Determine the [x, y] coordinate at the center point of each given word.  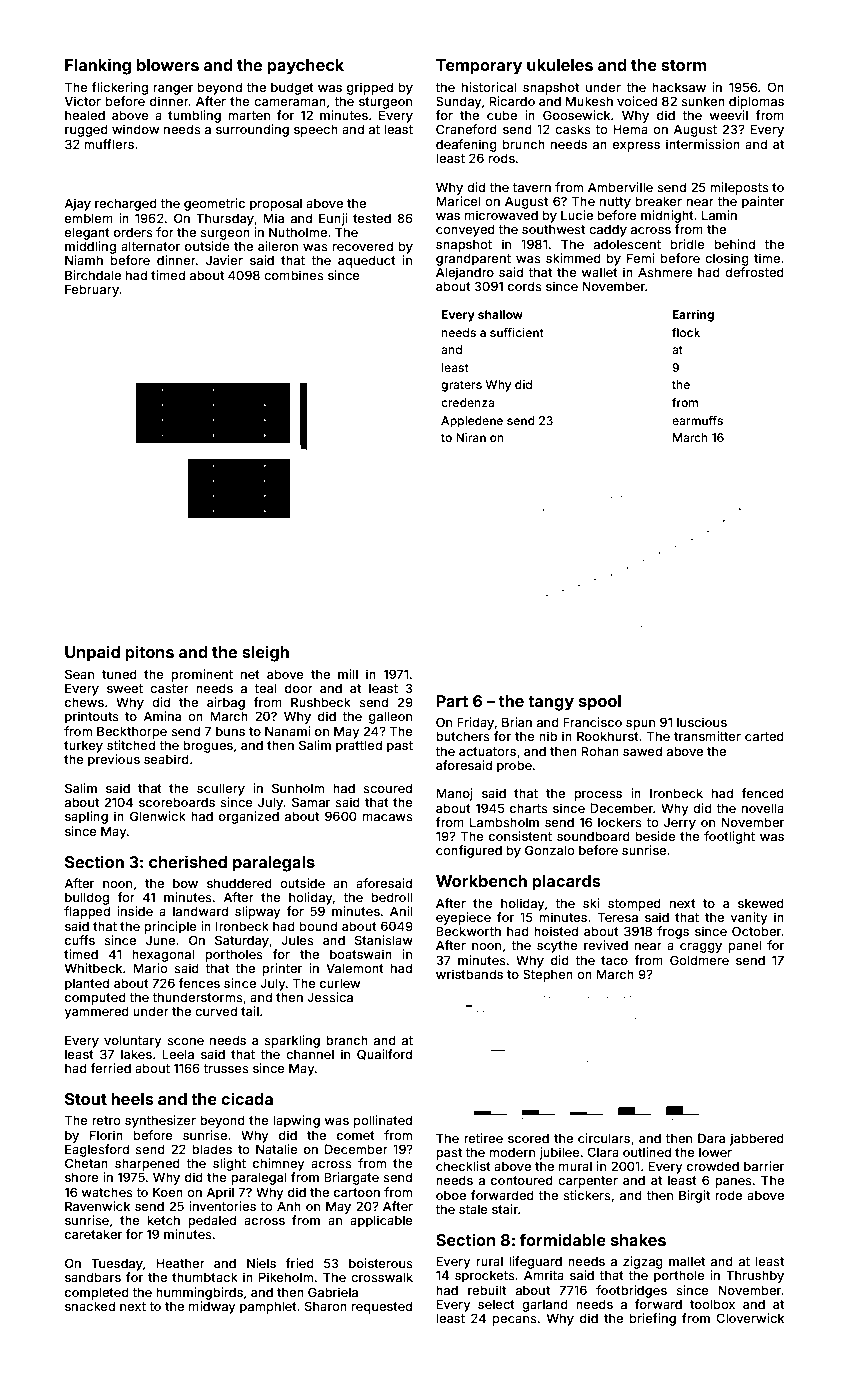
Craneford [466, 129]
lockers [620, 822]
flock [686, 332]
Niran [471, 437]
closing [727, 259]
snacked [90, 1306]
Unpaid [92, 653]
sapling [86, 817]
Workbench [481, 881]
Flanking [98, 66]
